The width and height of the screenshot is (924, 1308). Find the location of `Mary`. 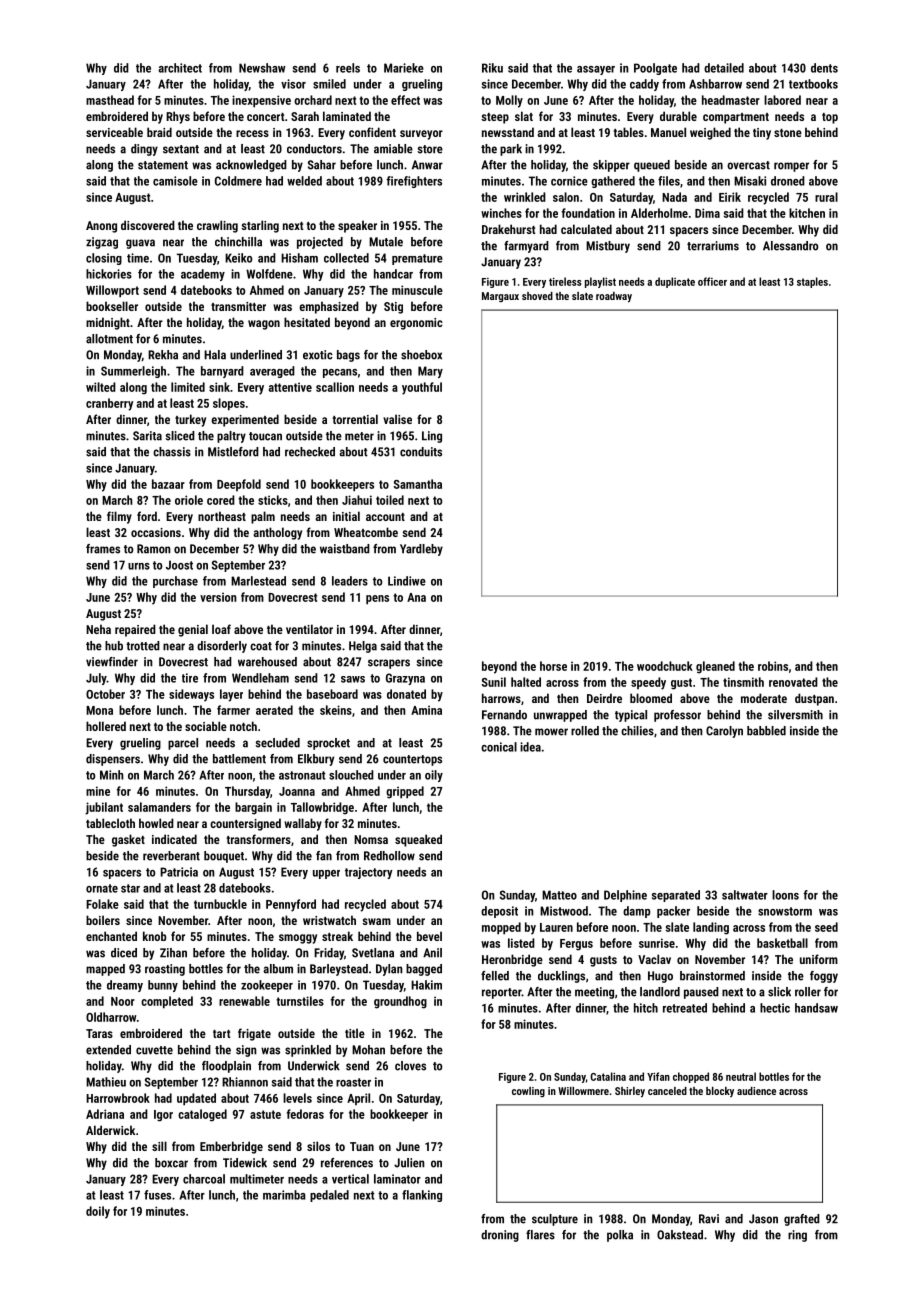

Mary is located at coordinates (430, 372).
